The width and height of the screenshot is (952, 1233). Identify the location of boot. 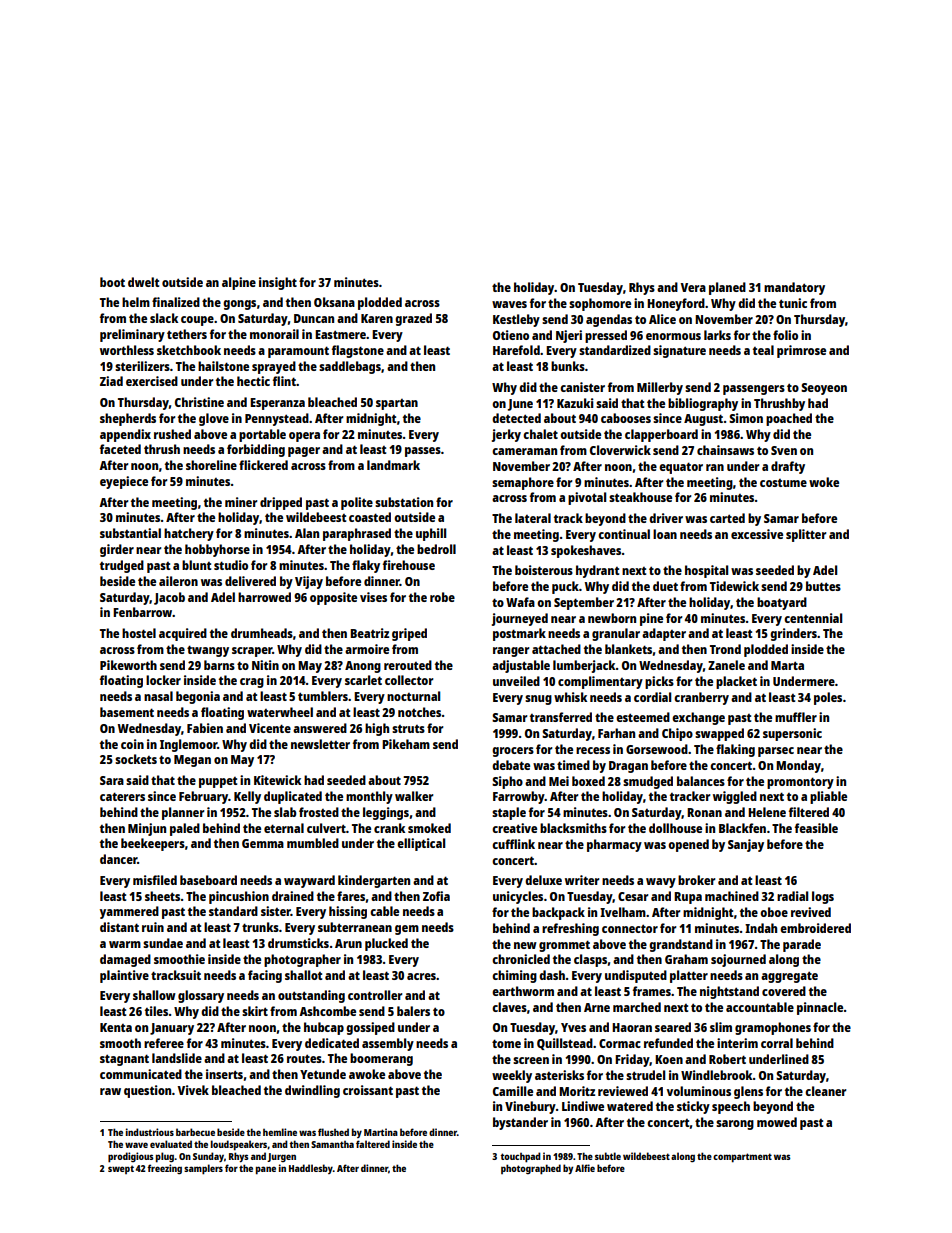
(112, 282).
